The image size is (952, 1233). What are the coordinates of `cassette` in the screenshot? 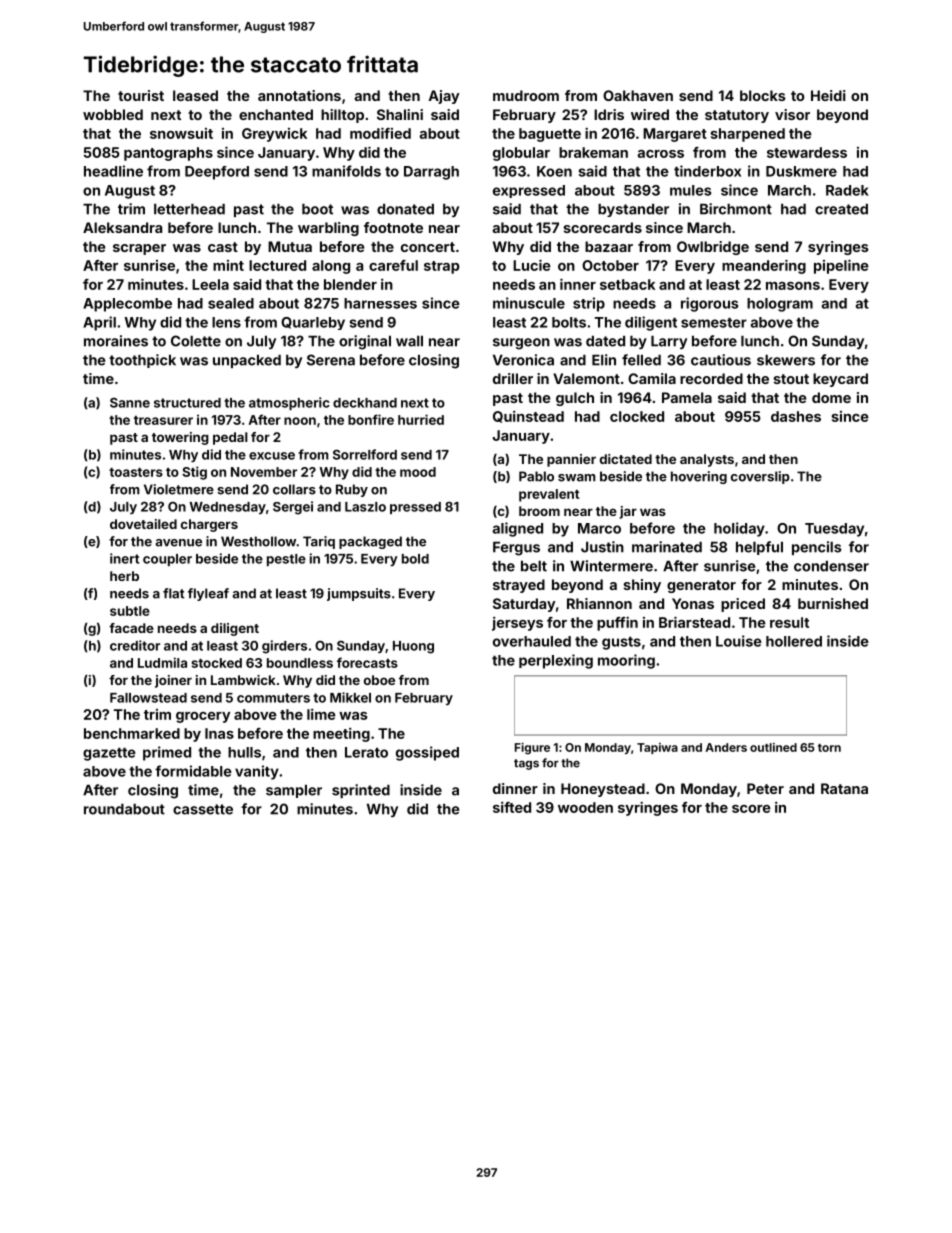 It's located at (203, 809).
